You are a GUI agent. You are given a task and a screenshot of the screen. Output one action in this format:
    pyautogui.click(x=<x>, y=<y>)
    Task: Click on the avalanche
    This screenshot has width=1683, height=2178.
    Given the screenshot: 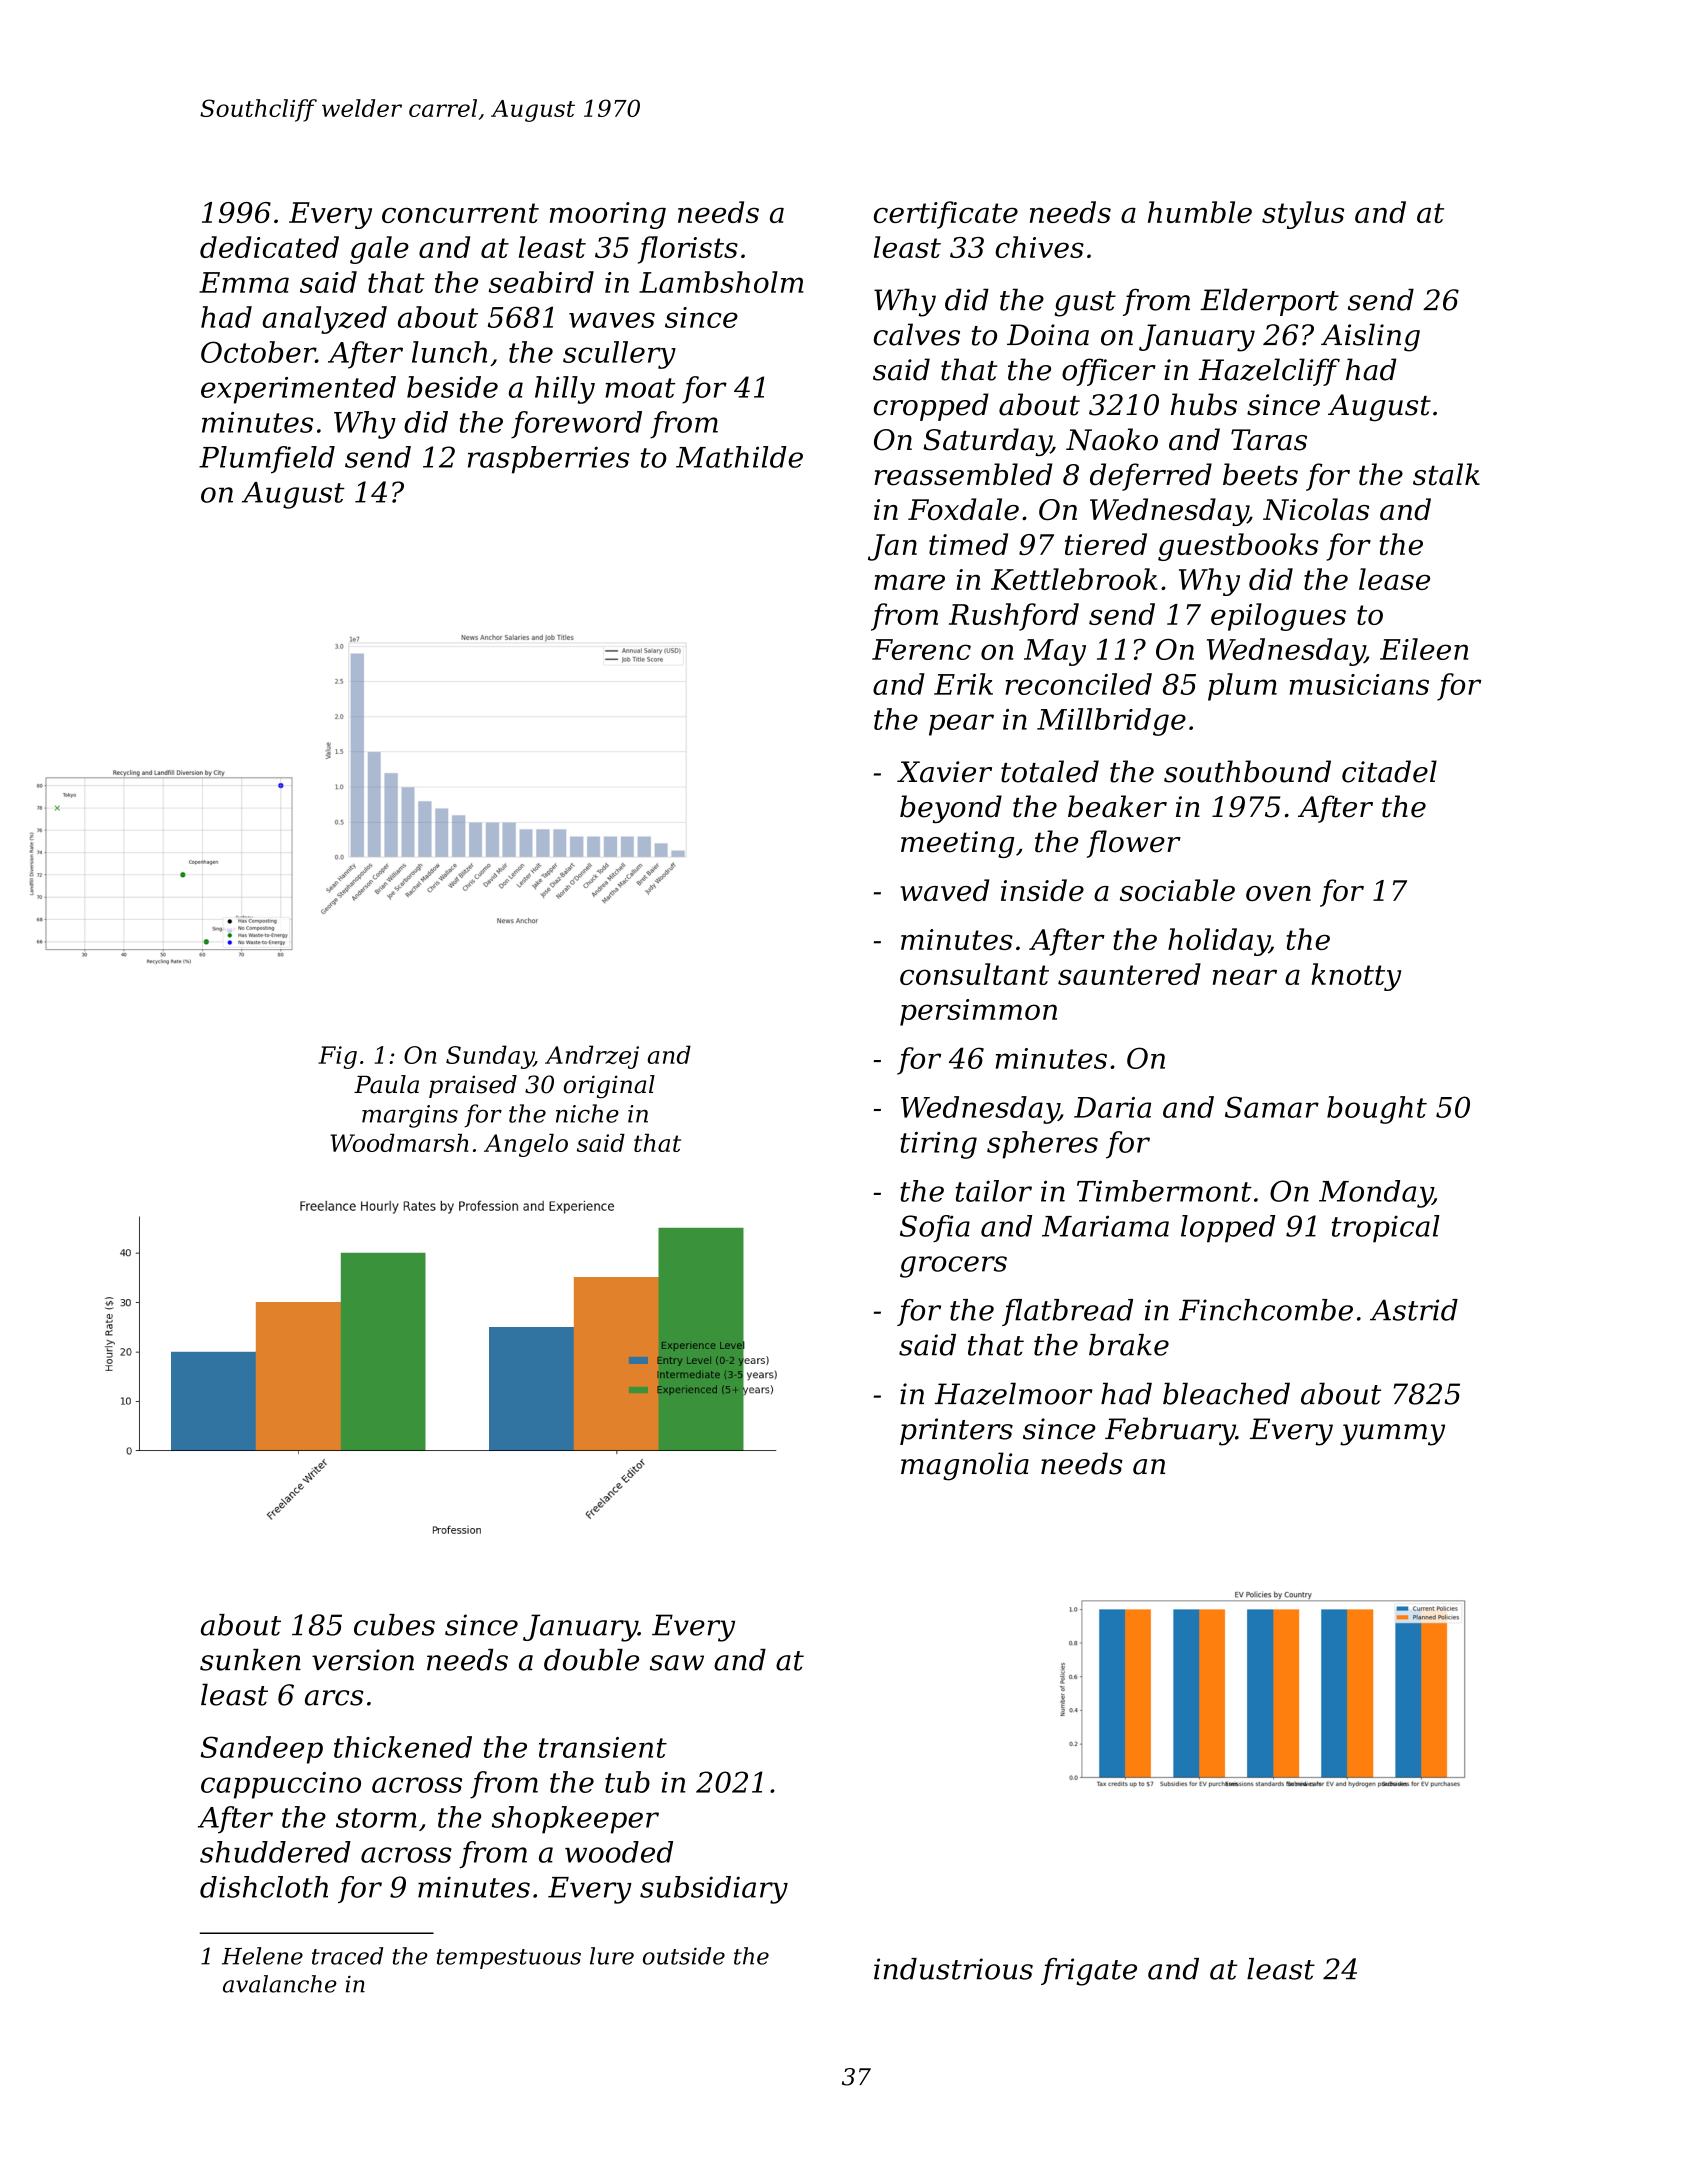 What is the action you would take?
    pyautogui.click(x=280, y=1984)
